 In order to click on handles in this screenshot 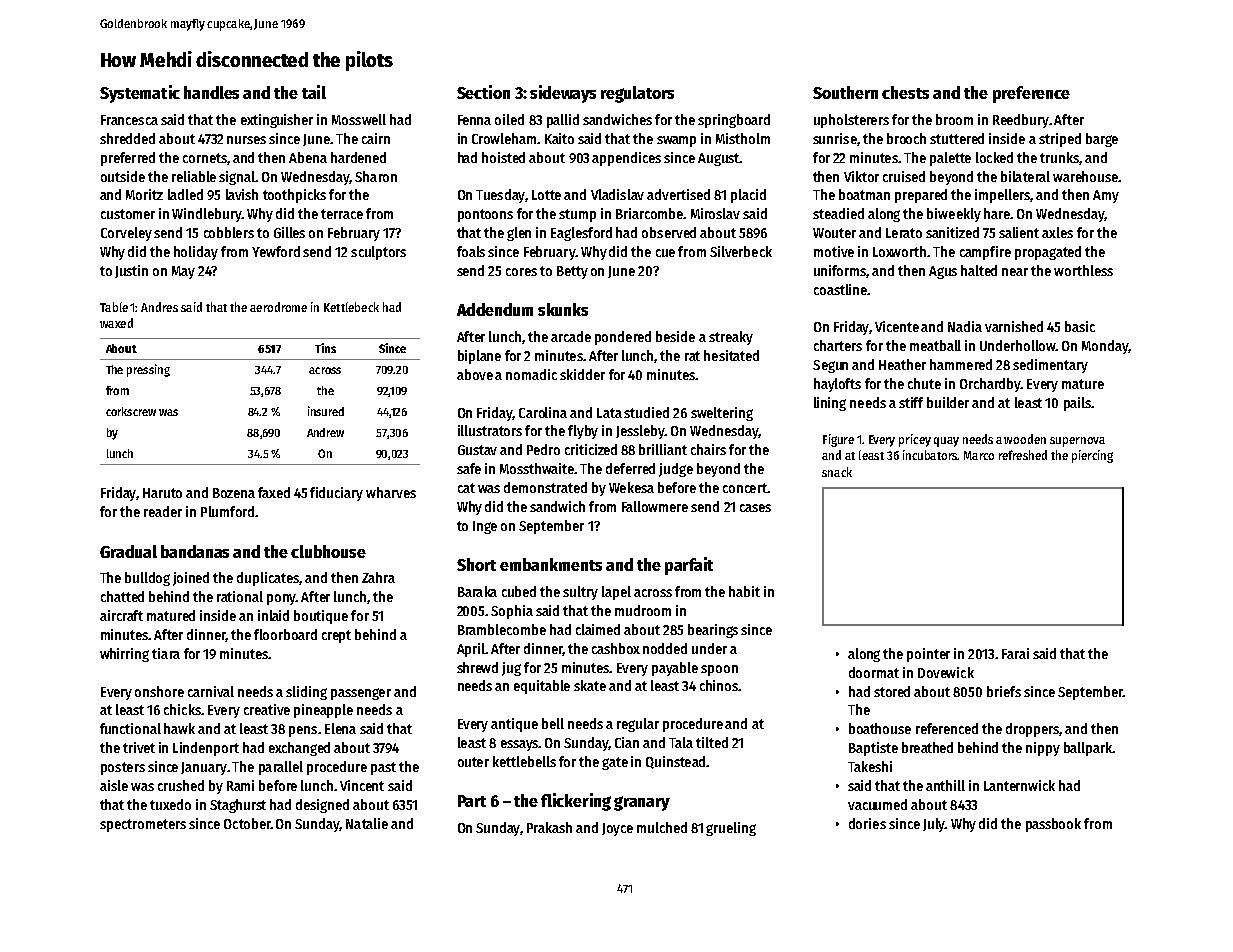, I will do `click(211, 92)`.
